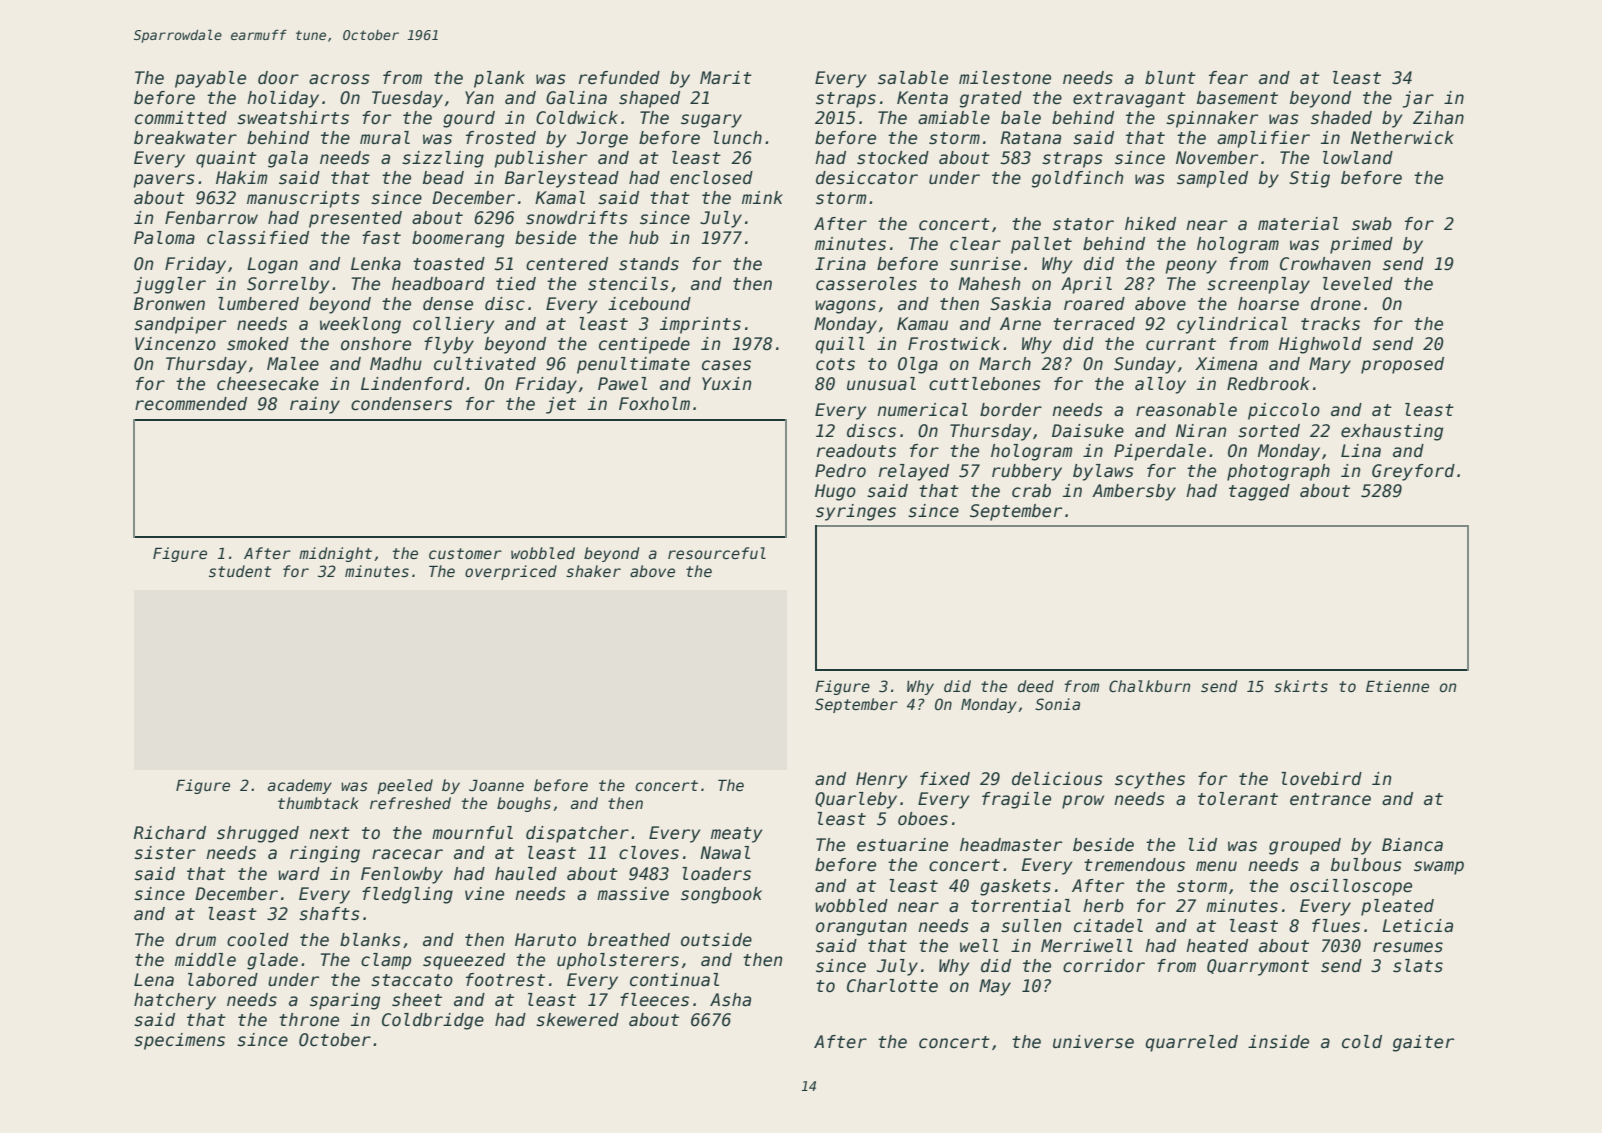  Describe the element at coordinates (633, 894) in the screenshot. I see `massive` at that location.
